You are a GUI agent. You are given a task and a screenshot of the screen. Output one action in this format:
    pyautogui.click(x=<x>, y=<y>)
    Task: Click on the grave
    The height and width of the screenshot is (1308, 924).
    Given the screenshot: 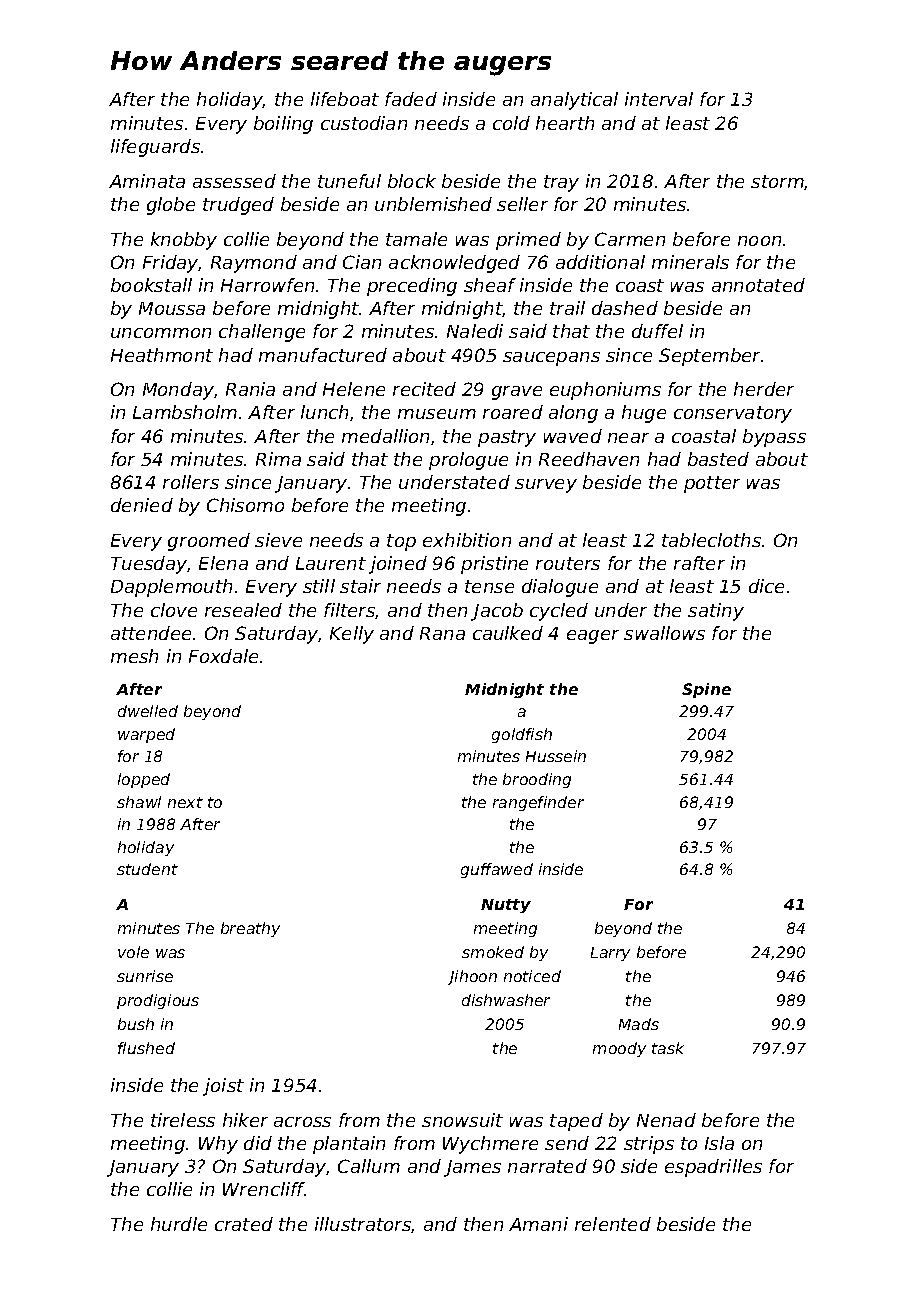 What is the action you would take?
    pyautogui.click(x=517, y=393)
